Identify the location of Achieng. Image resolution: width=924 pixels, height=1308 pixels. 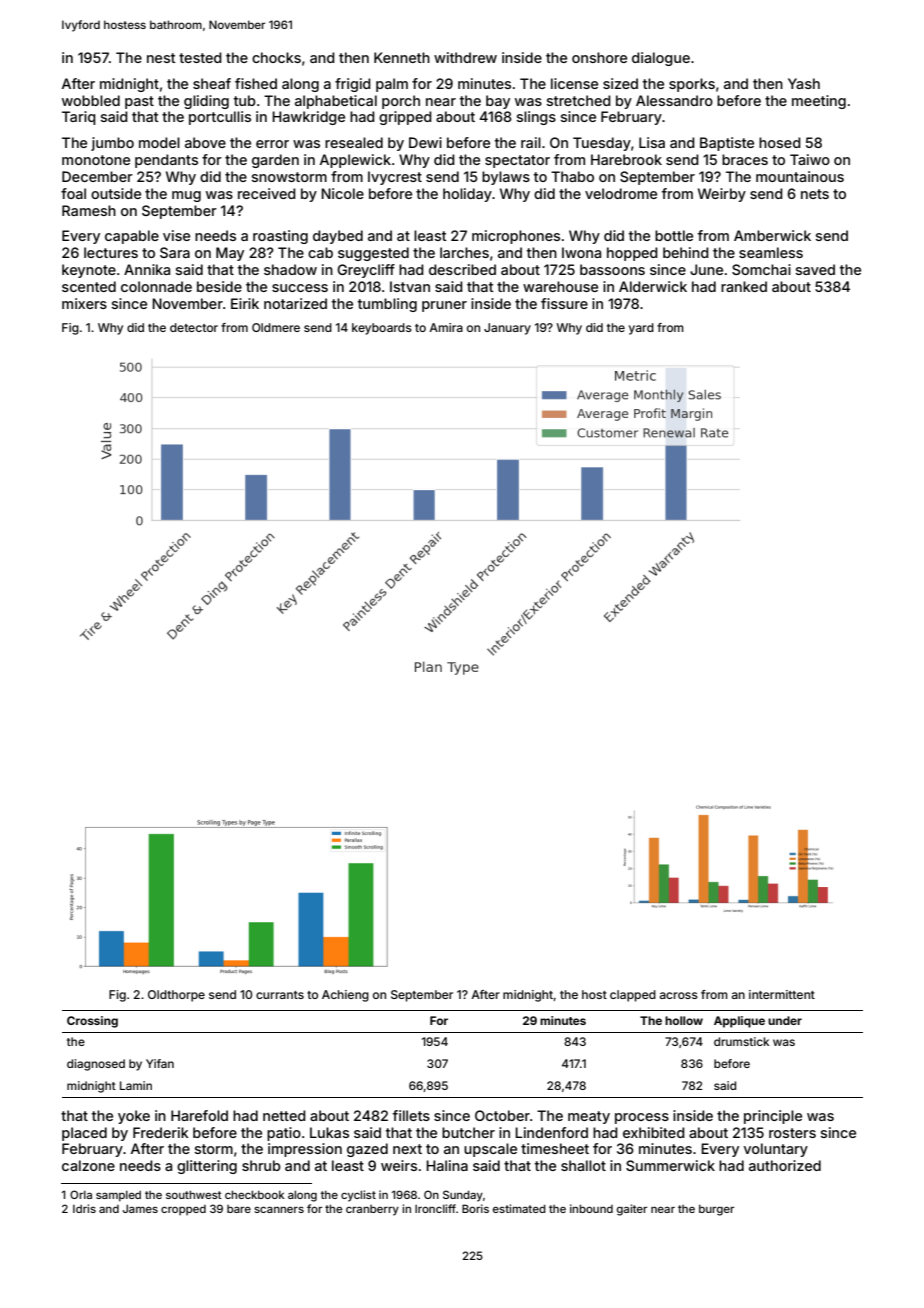
(345, 996).
